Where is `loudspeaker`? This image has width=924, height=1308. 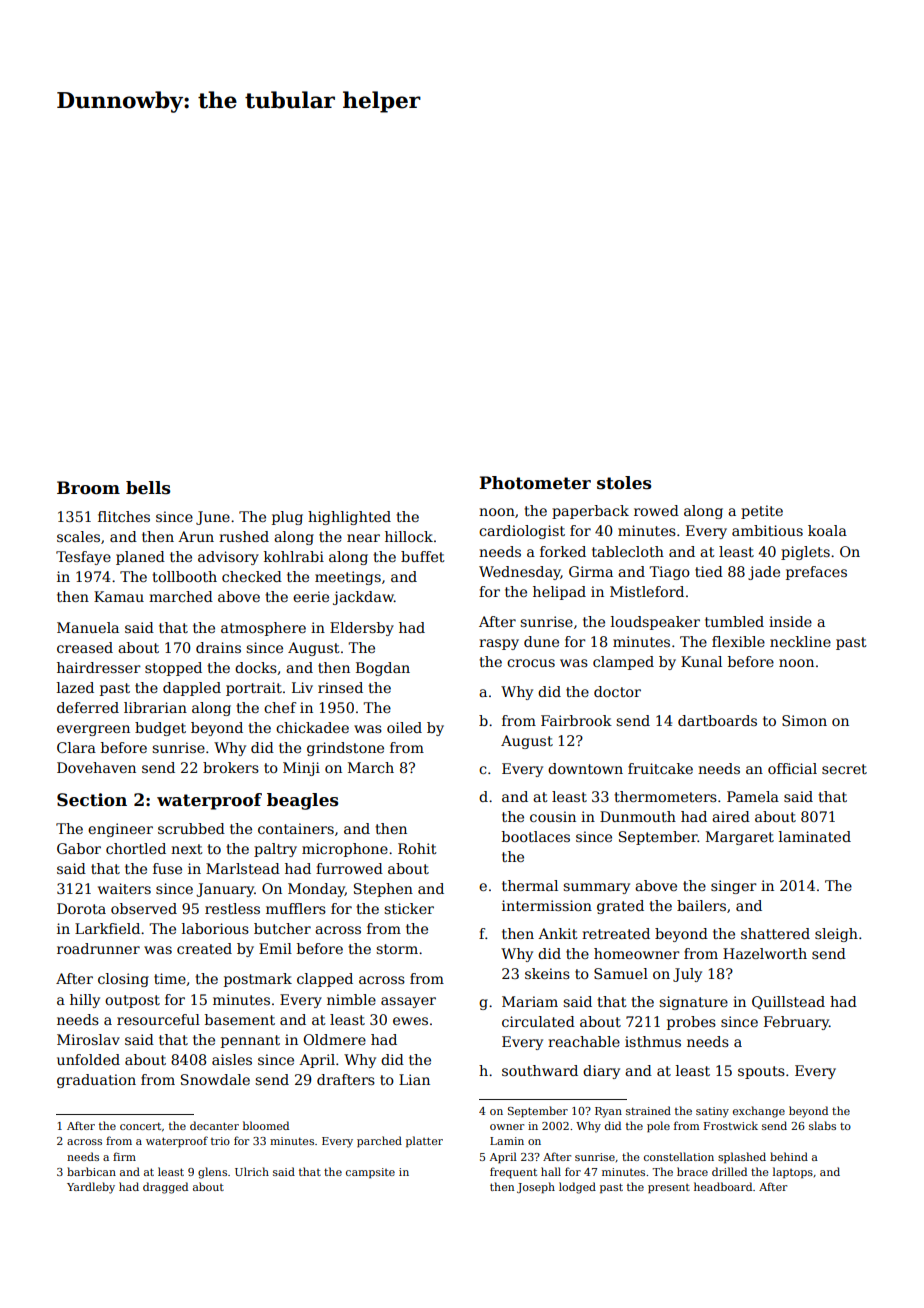 loudspeaker is located at coordinates (655, 623).
